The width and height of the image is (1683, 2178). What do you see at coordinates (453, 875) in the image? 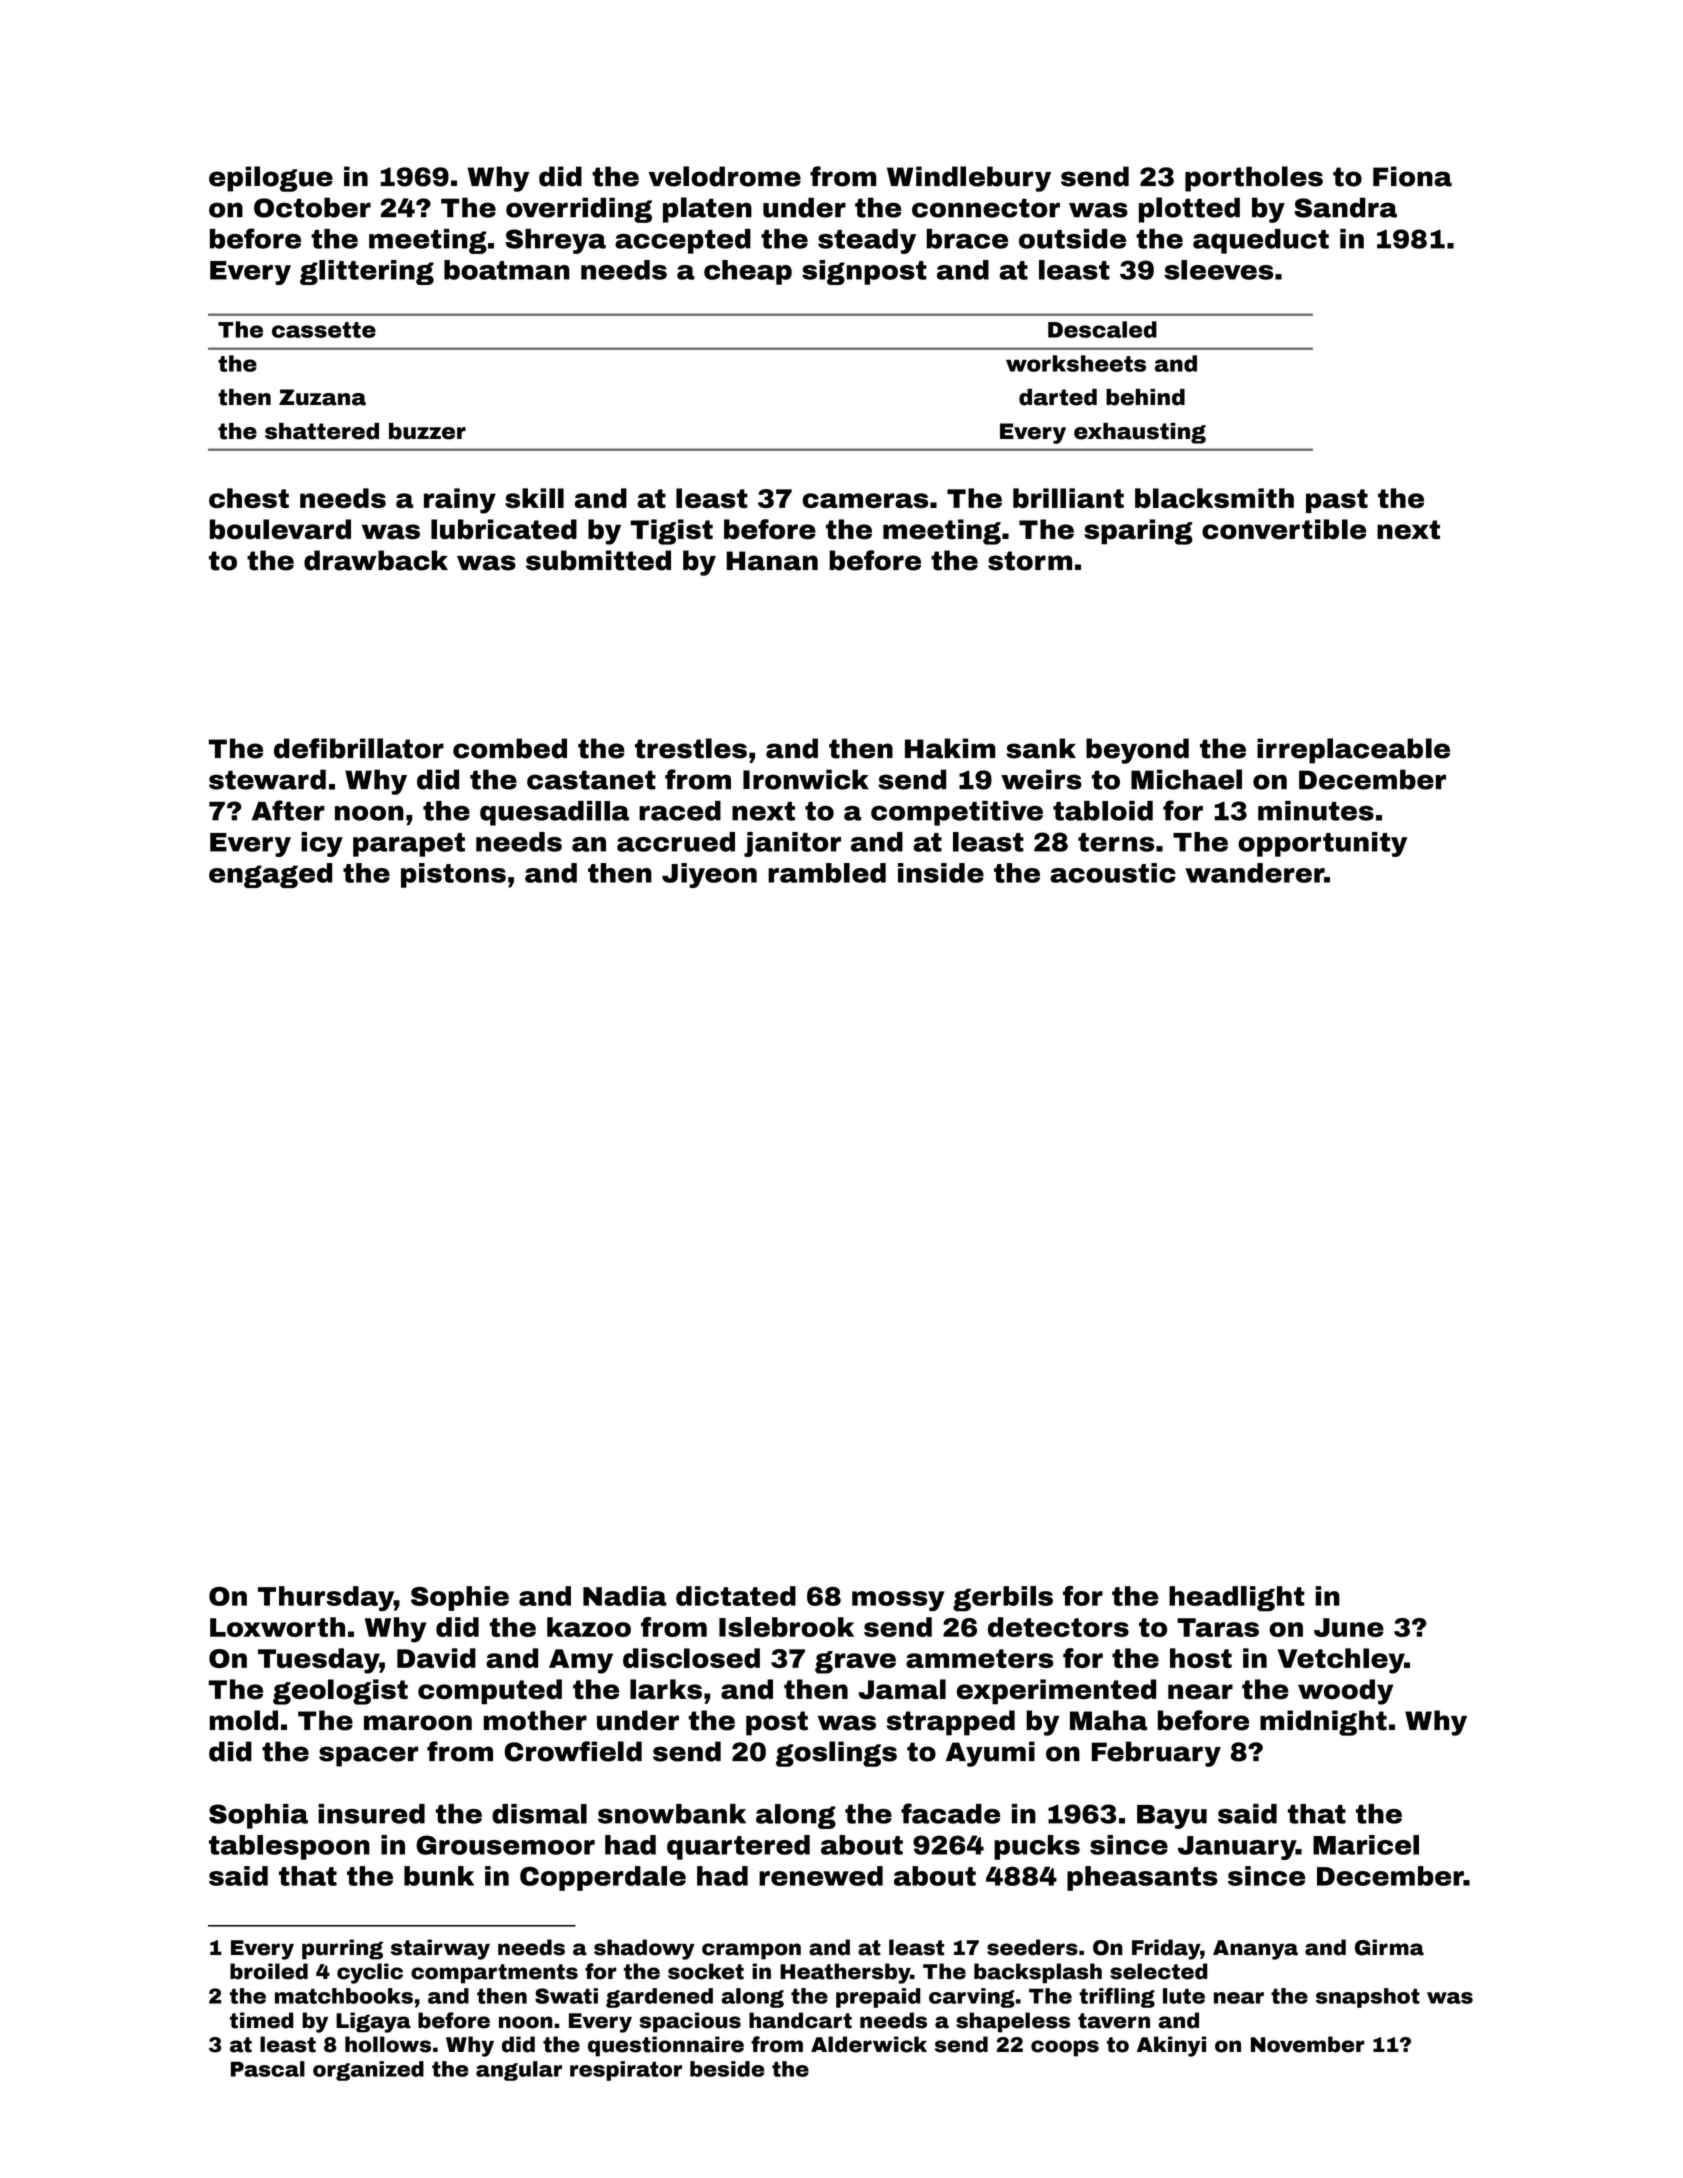
I see `pistons` at bounding box center [453, 875].
